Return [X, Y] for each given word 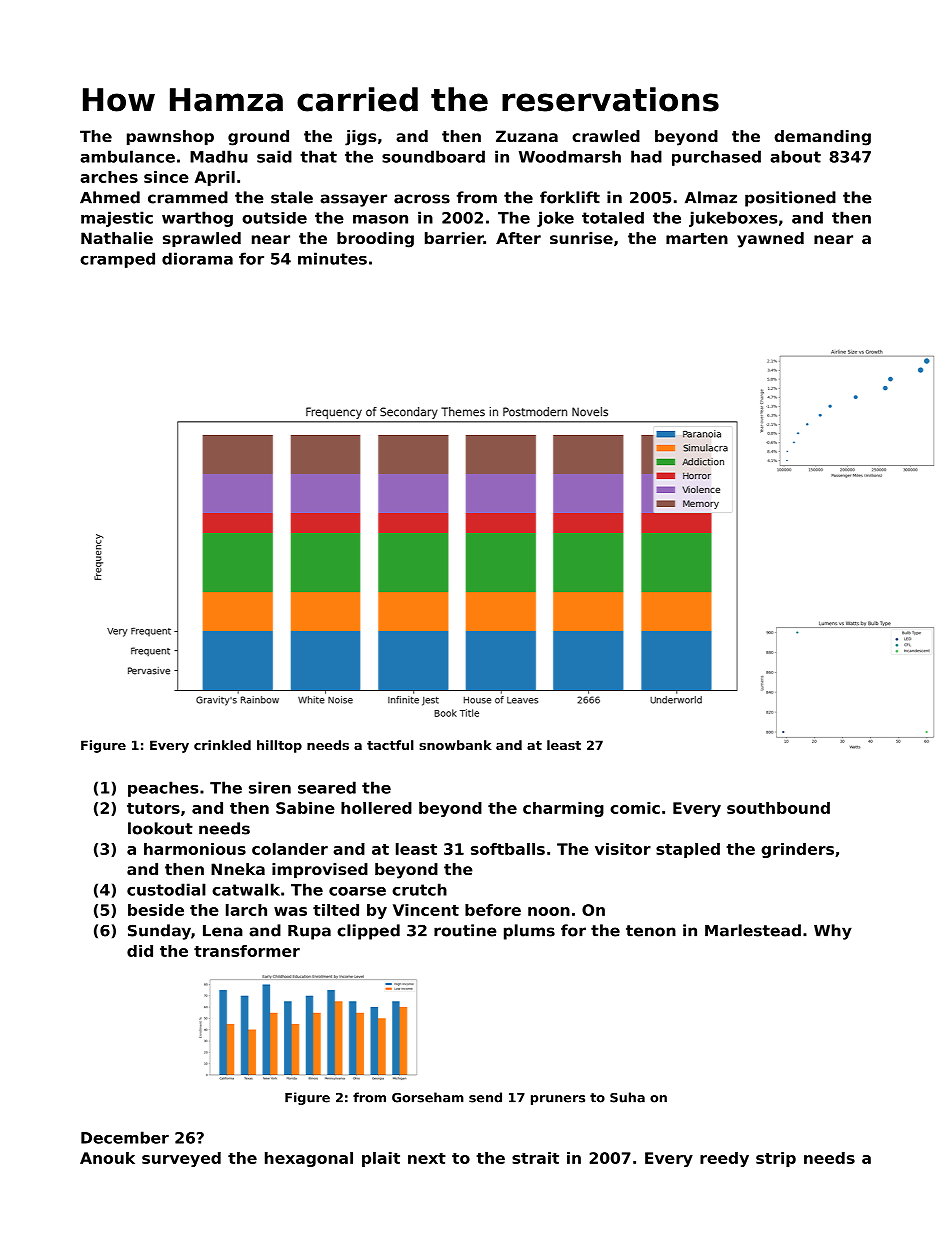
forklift [570, 197]
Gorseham [428, 1097]
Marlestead [753, 930]
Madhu [219, 156]
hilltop [279, 746]
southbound [778, 808]
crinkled [222, 745]
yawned [770, 240]
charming [563, 809]
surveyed [181, 1159]
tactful [390, 745]
